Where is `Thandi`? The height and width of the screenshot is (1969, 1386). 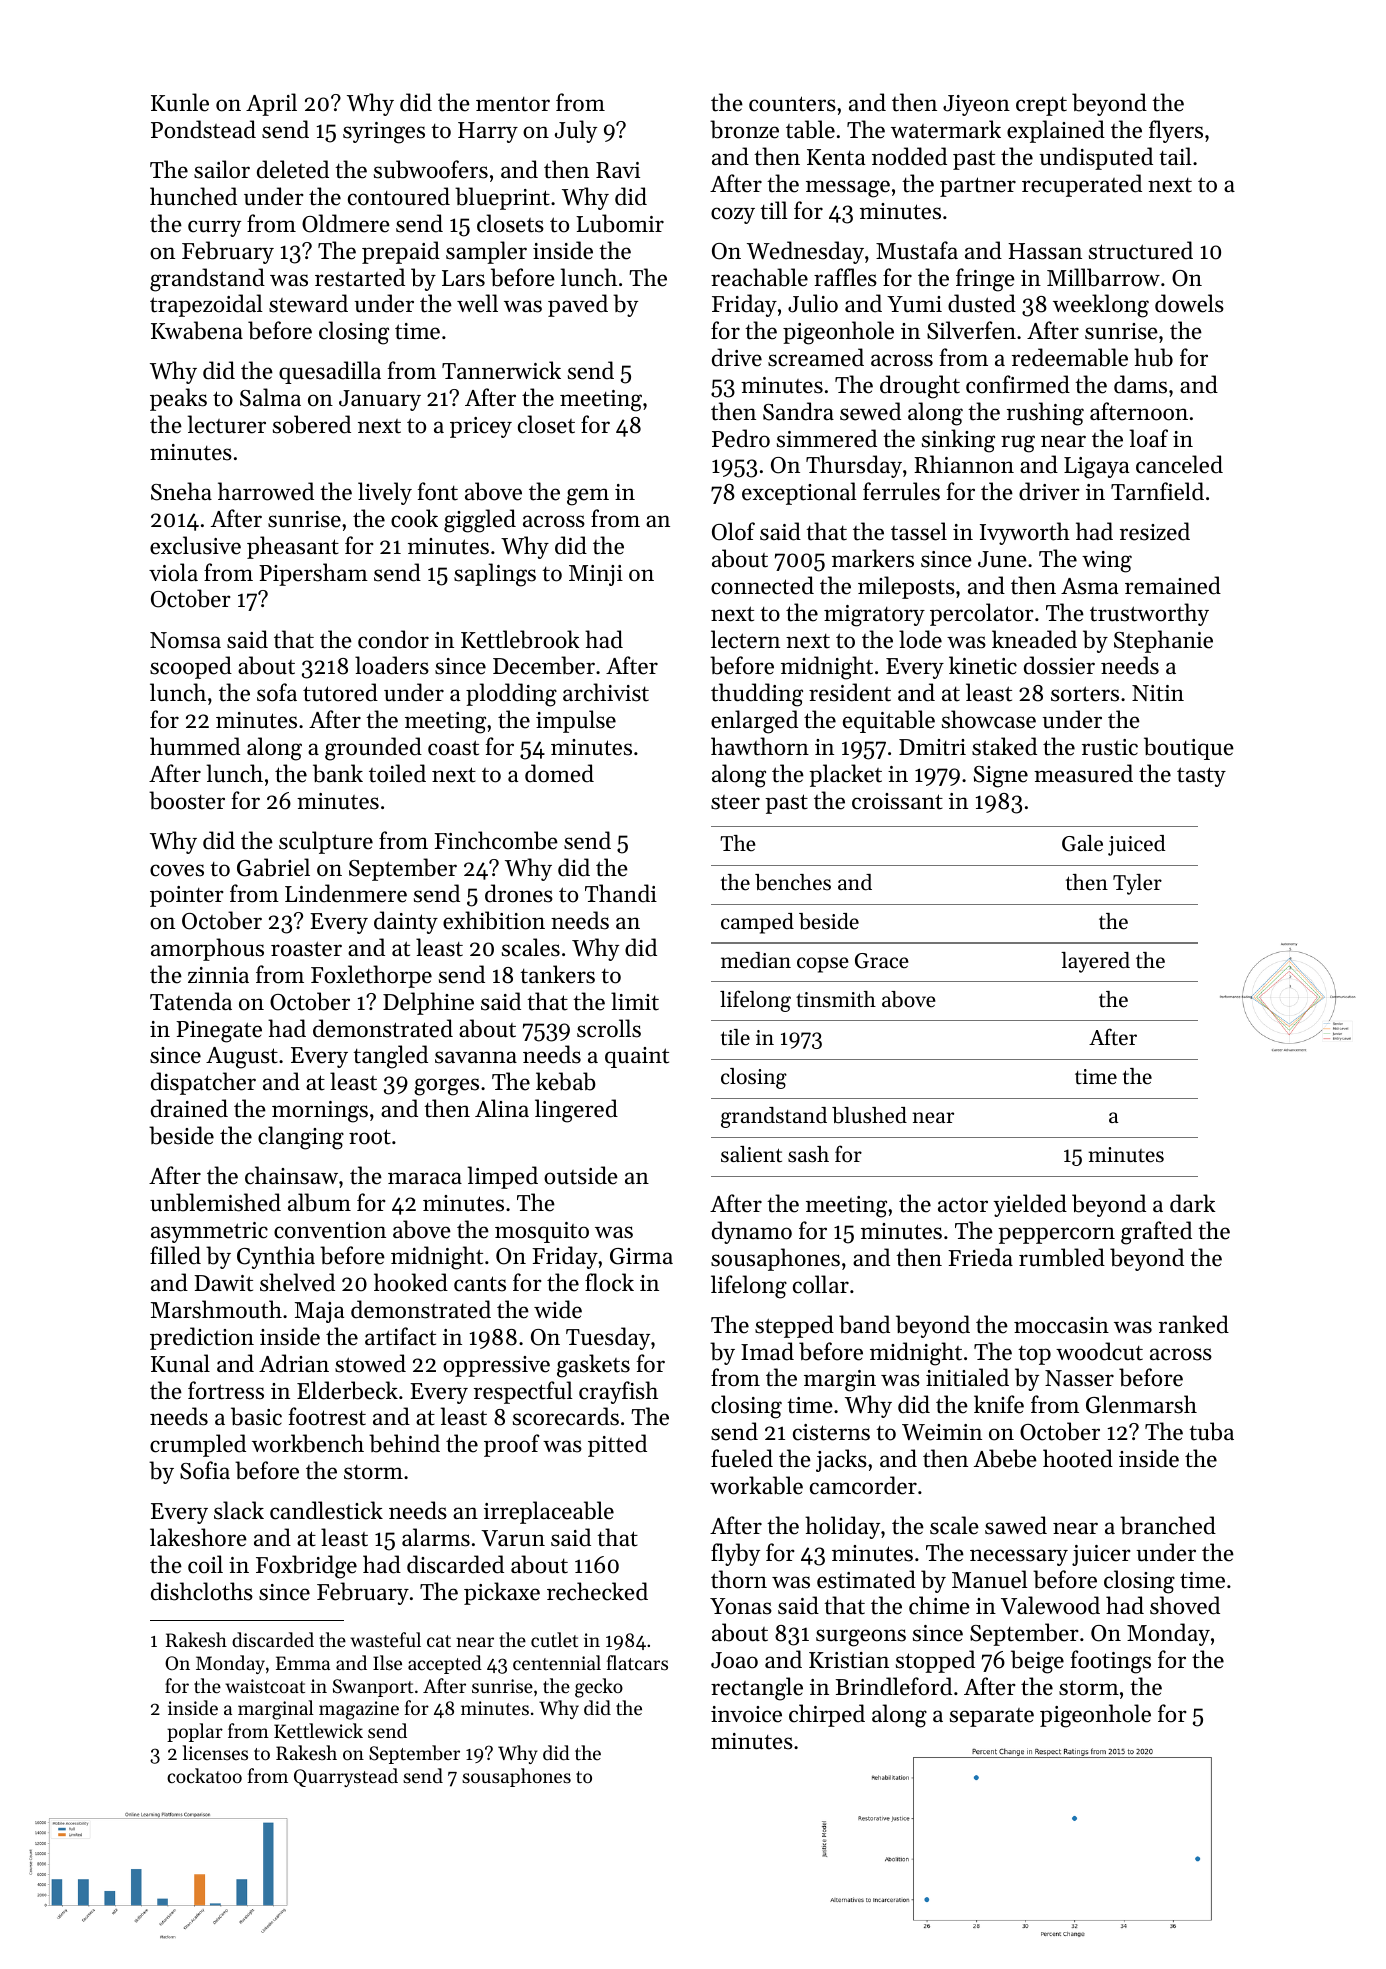 Thandi is located at coordinates (621, 893).
